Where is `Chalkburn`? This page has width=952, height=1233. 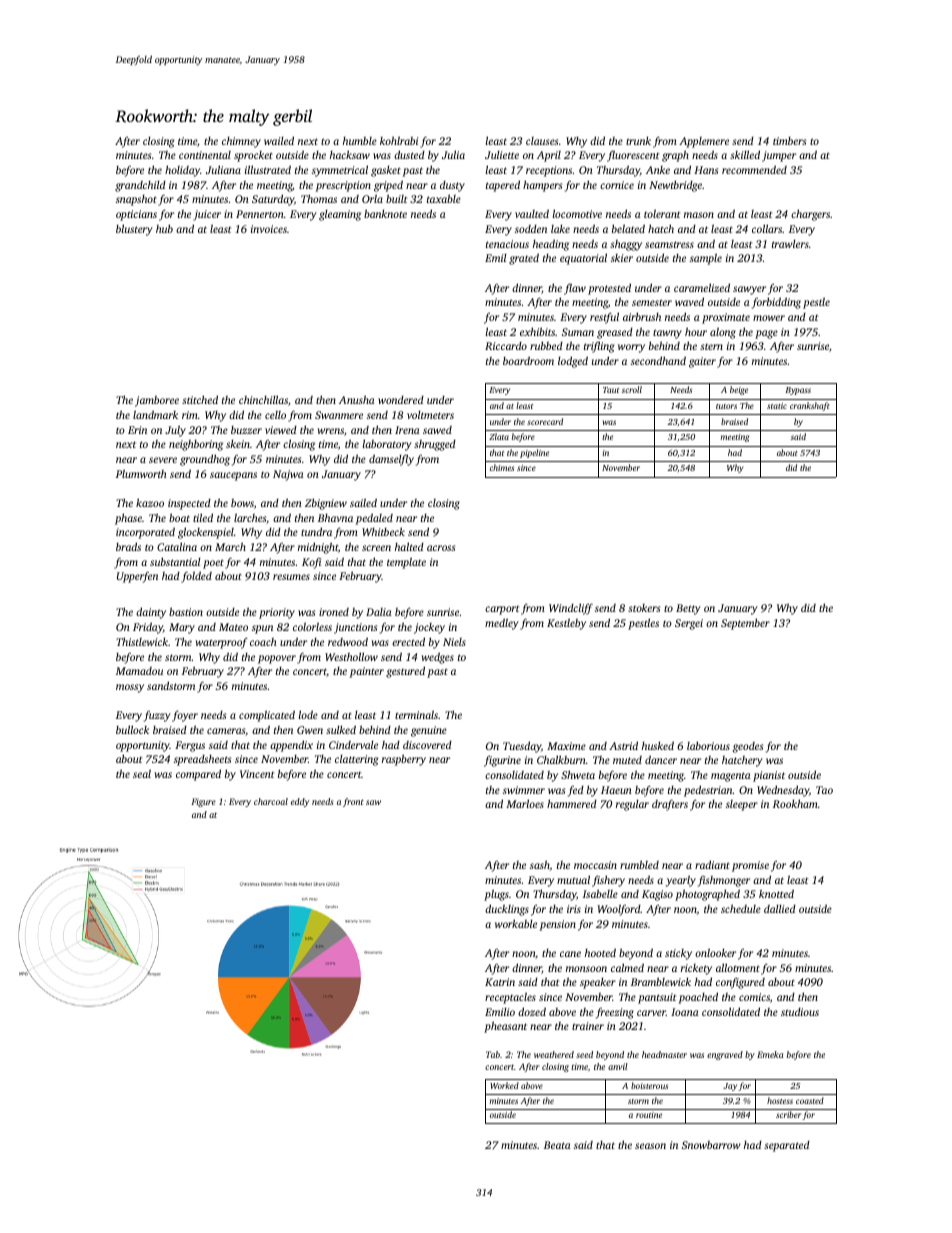
Chalkburn is located at coordinates (561, 759).
